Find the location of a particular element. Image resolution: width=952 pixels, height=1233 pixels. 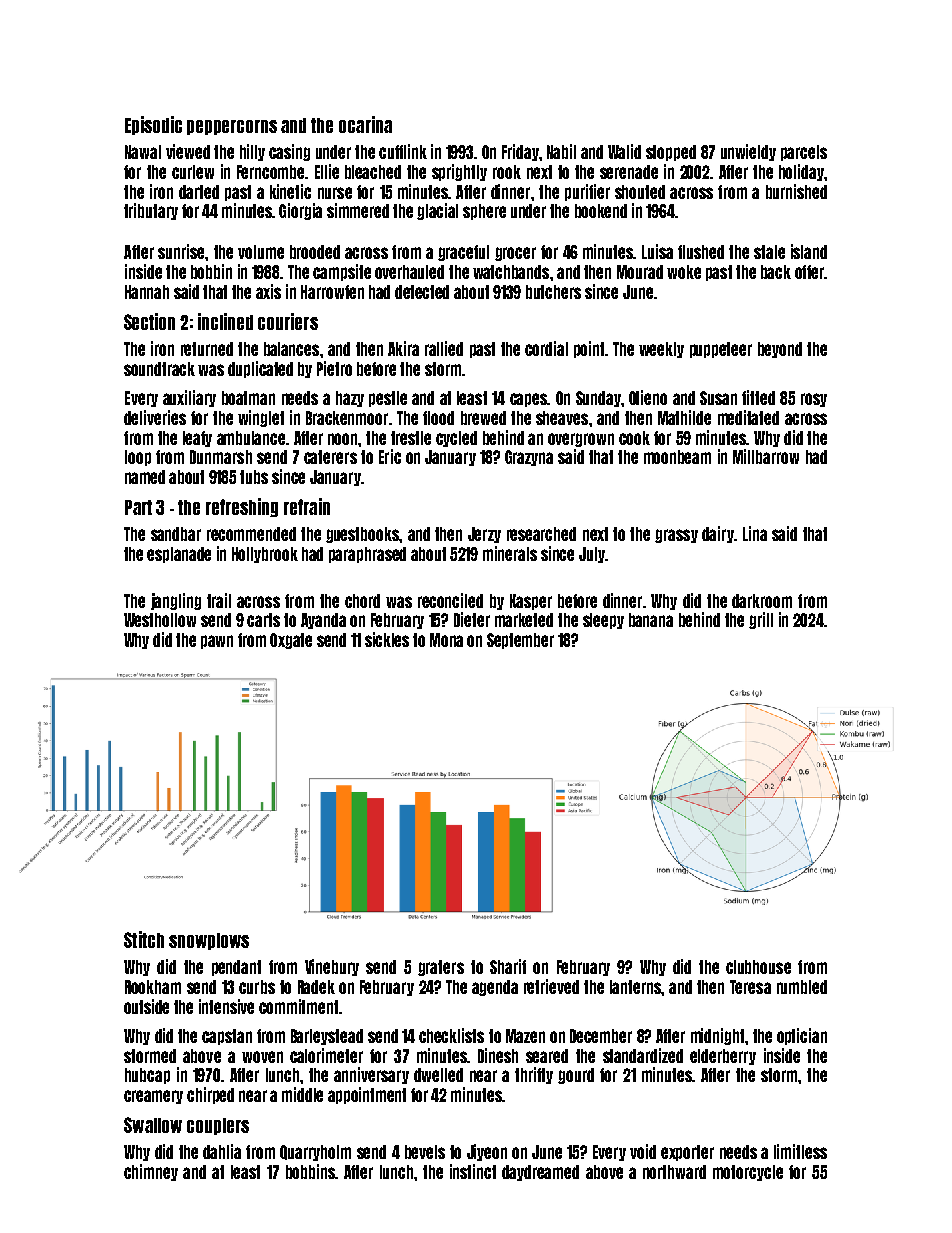

banana is located at coordinates (651, 620).
